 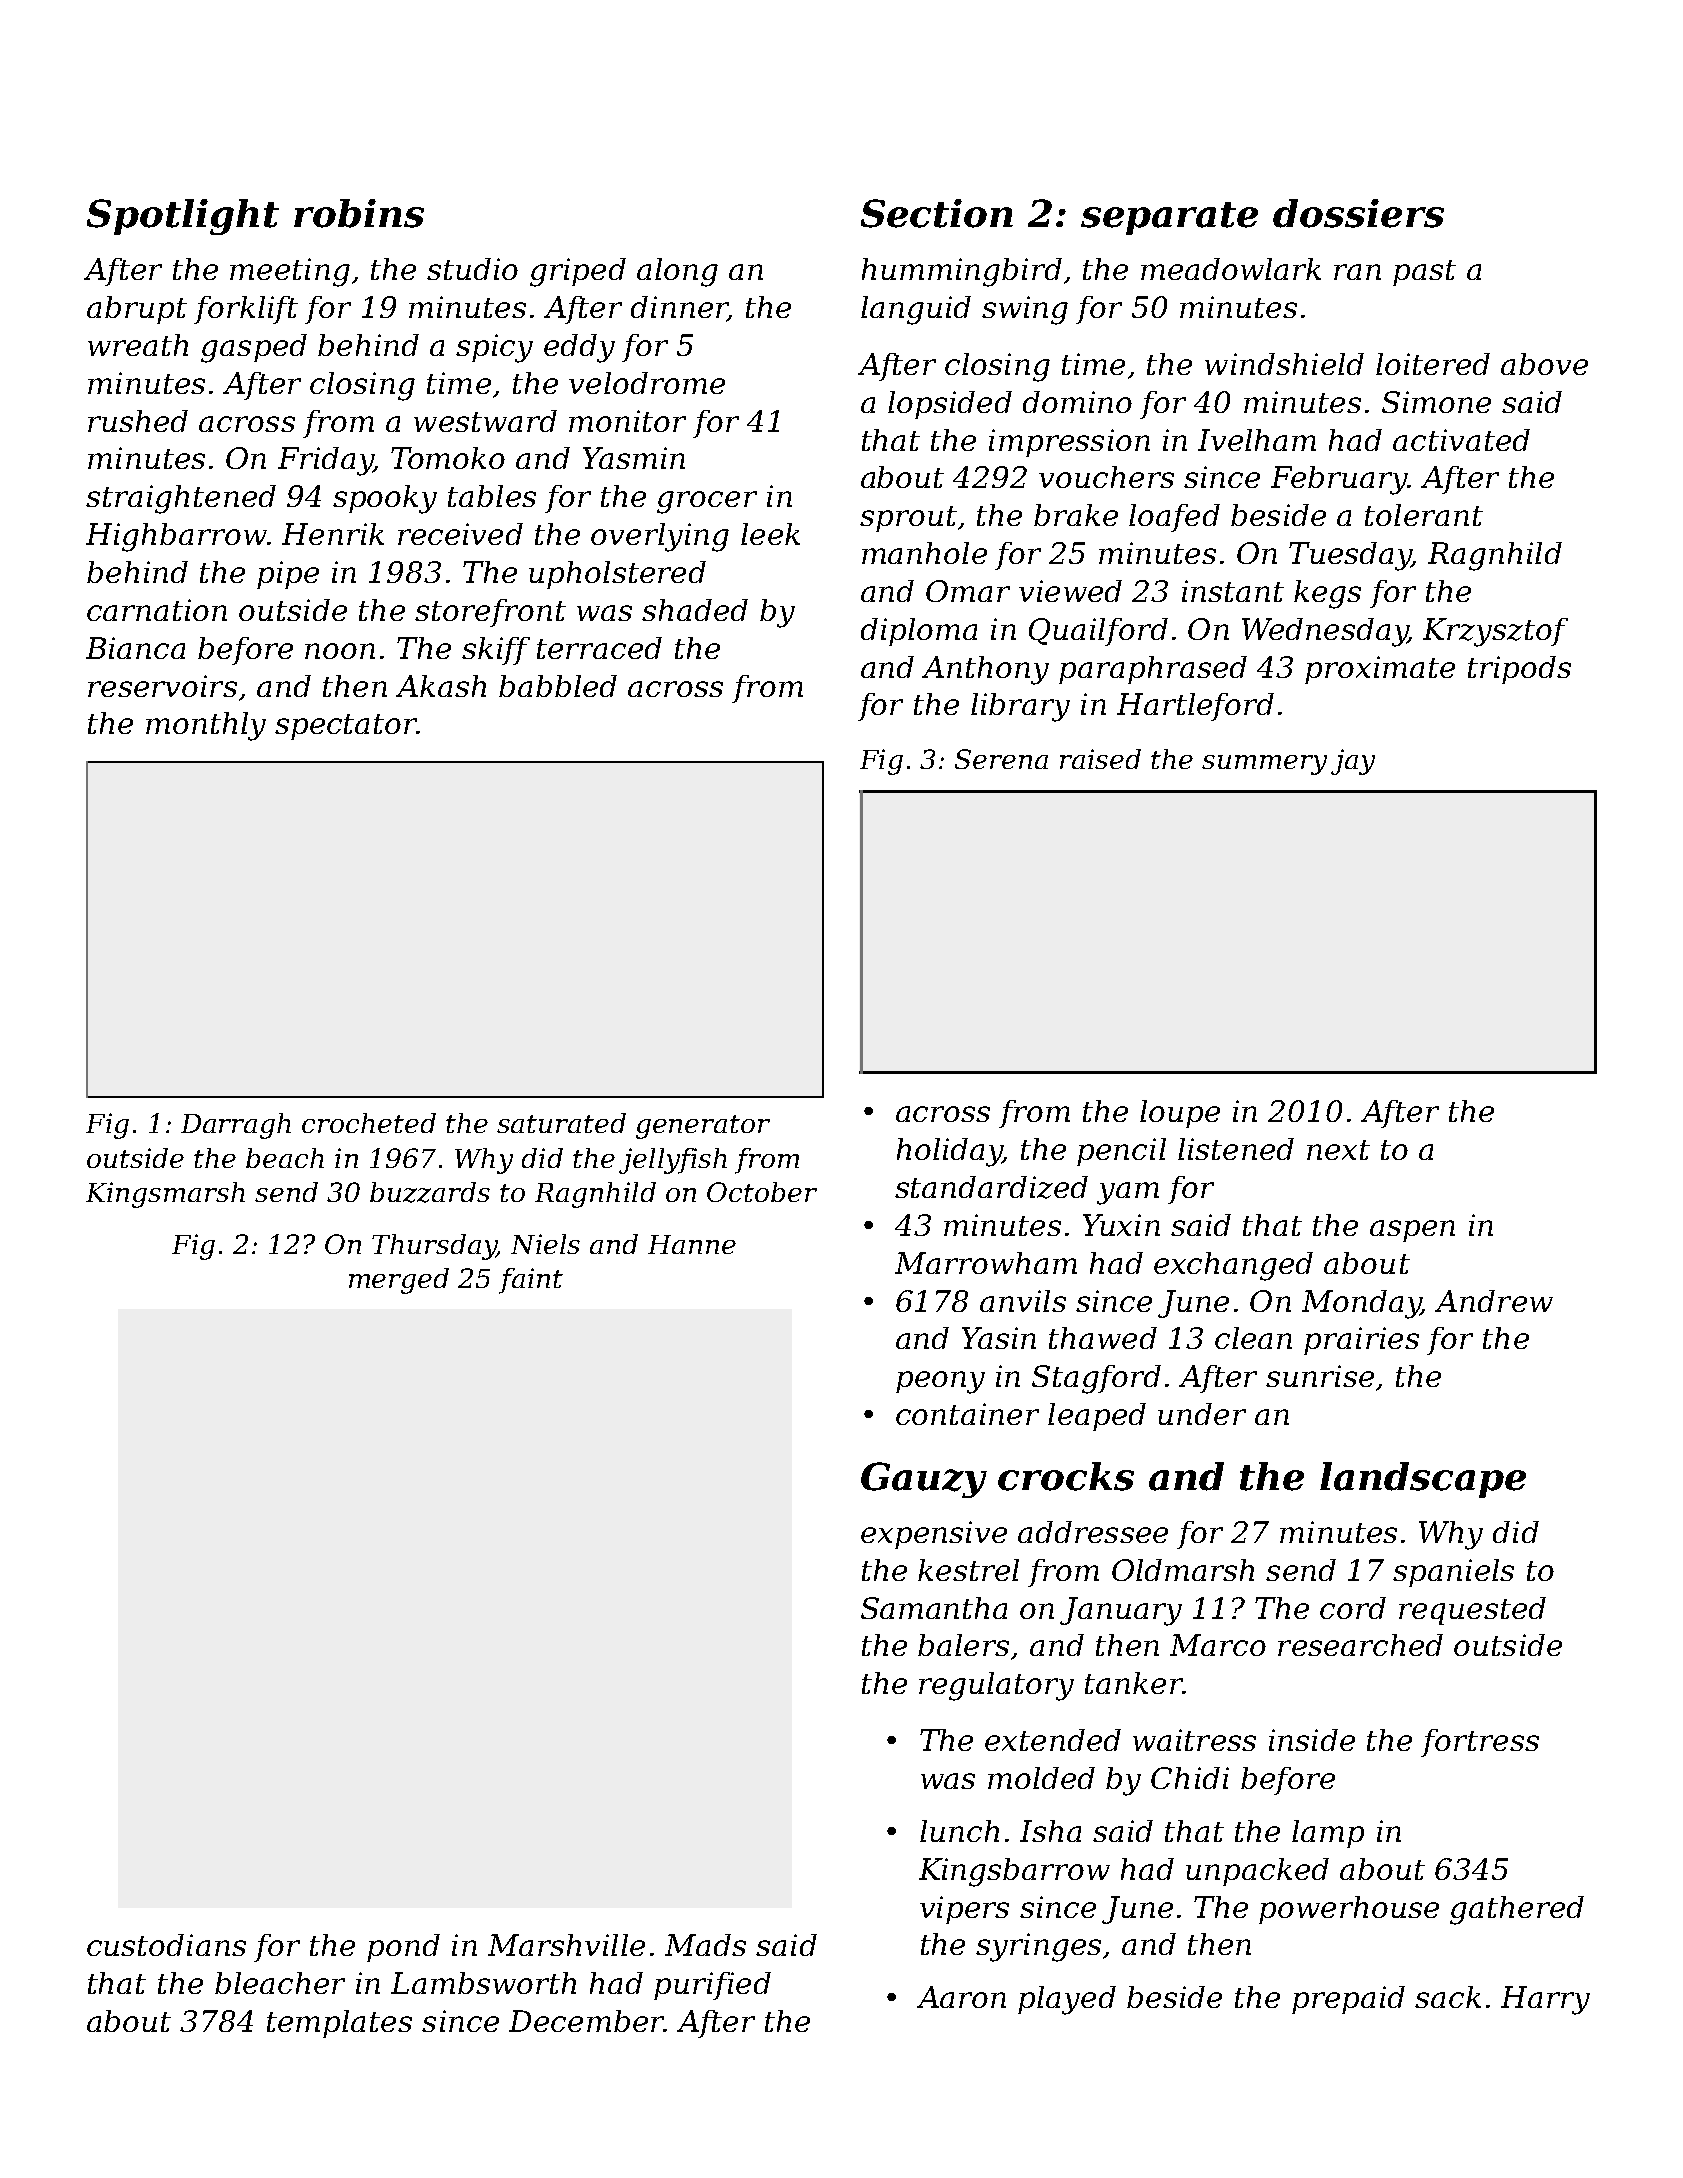 What do you see at coordinates (586, 2021) in the screenshot?
I see `December` at bounding box center [586, 2021].
